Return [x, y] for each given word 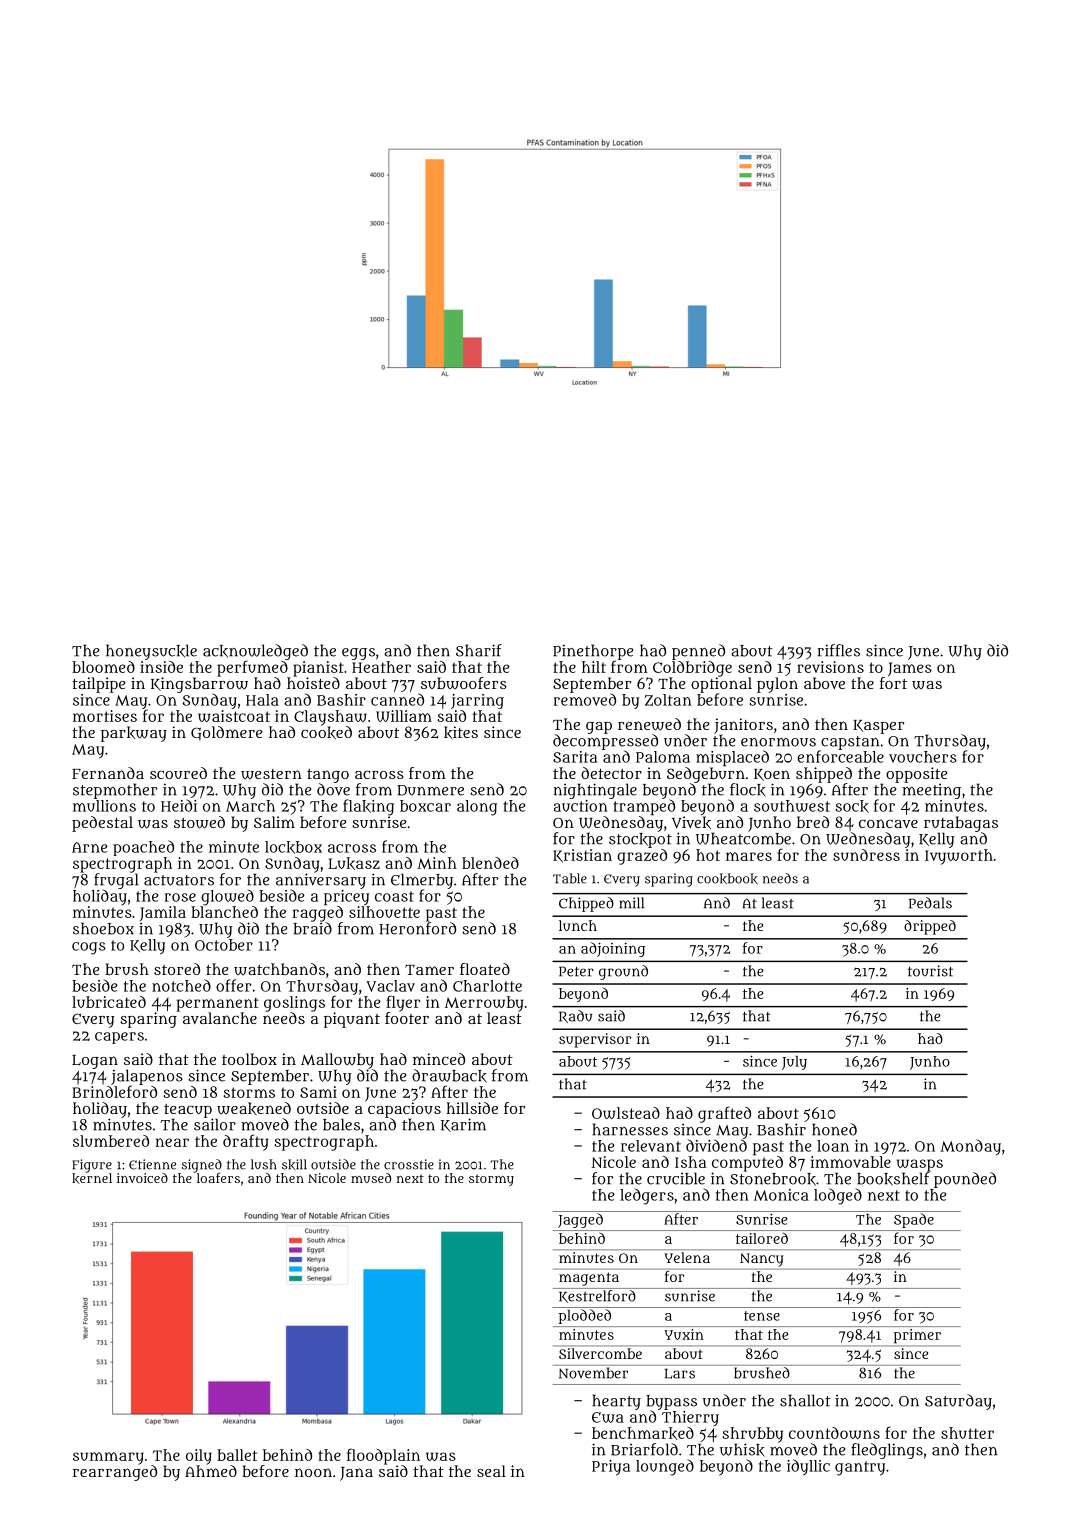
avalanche [220, 1018]
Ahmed [211, 1471]
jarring [477, 701]
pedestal [102, 824]
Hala [262, 700]
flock [748, 790]
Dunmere [430, 790]
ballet [237, 1455]
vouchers [923, 757]
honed [834, 1129]
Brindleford [114, 1091]
